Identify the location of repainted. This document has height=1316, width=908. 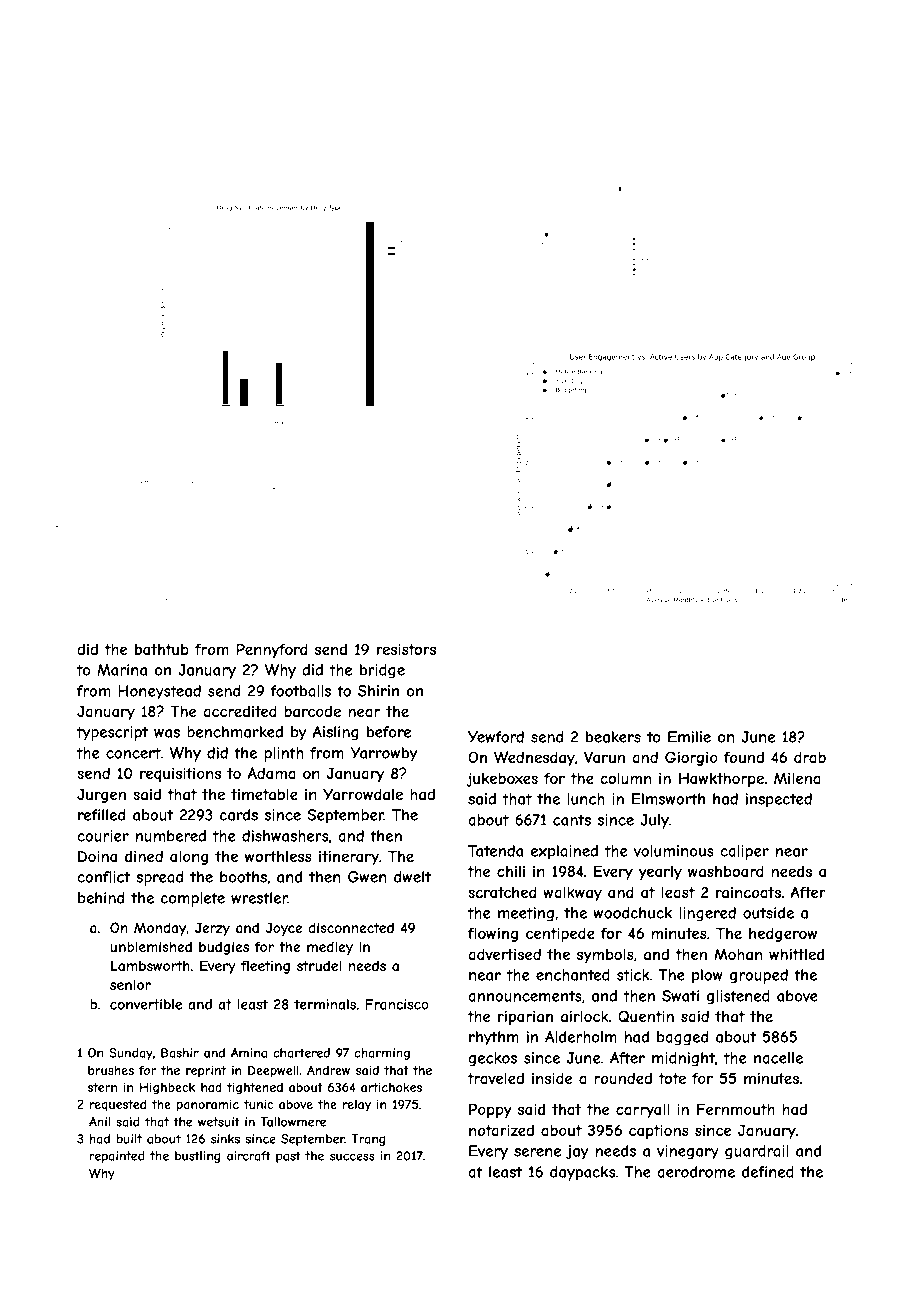
(117, 1157).
